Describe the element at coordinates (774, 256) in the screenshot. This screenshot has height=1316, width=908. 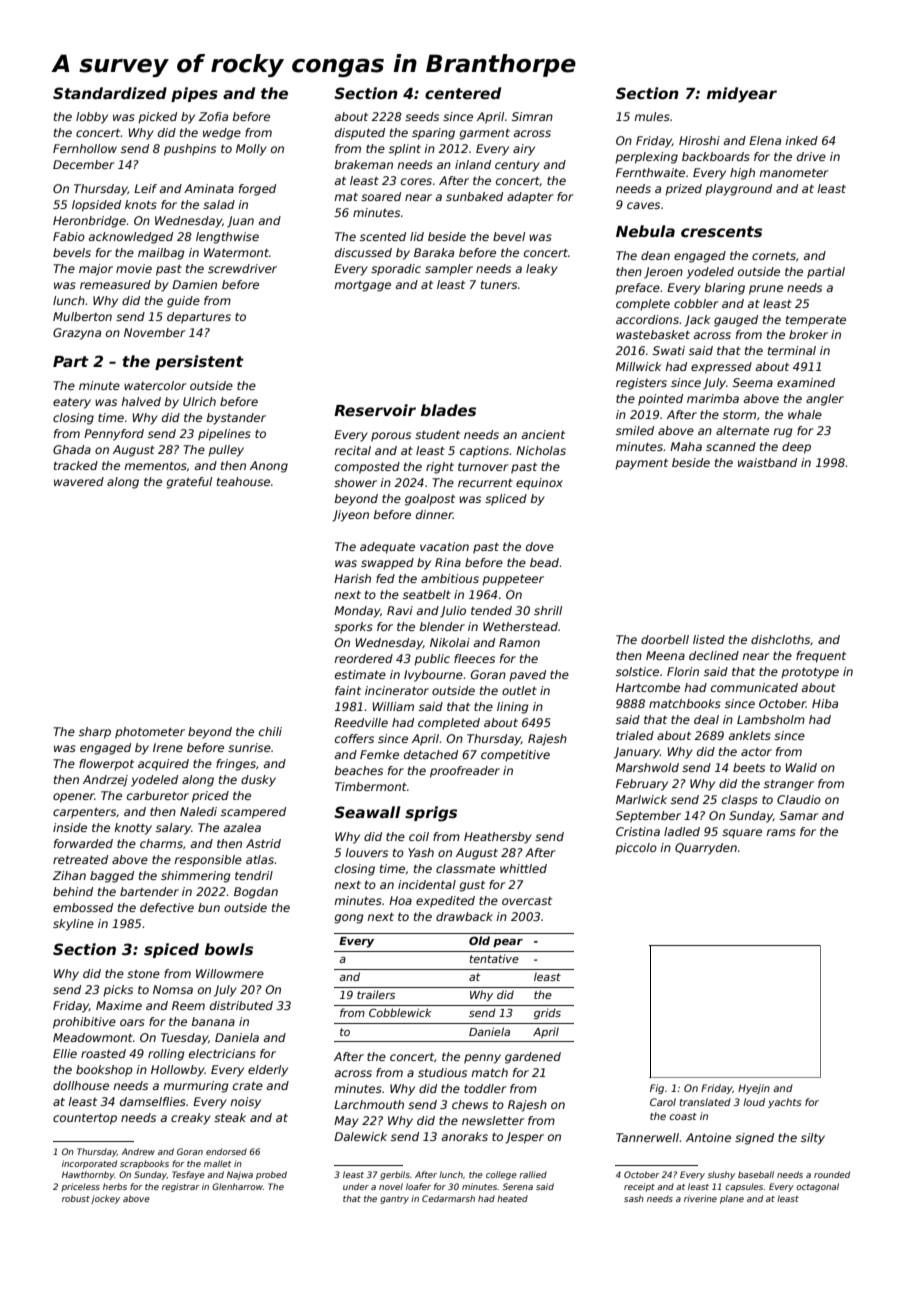
I see `cornets` at that location.
